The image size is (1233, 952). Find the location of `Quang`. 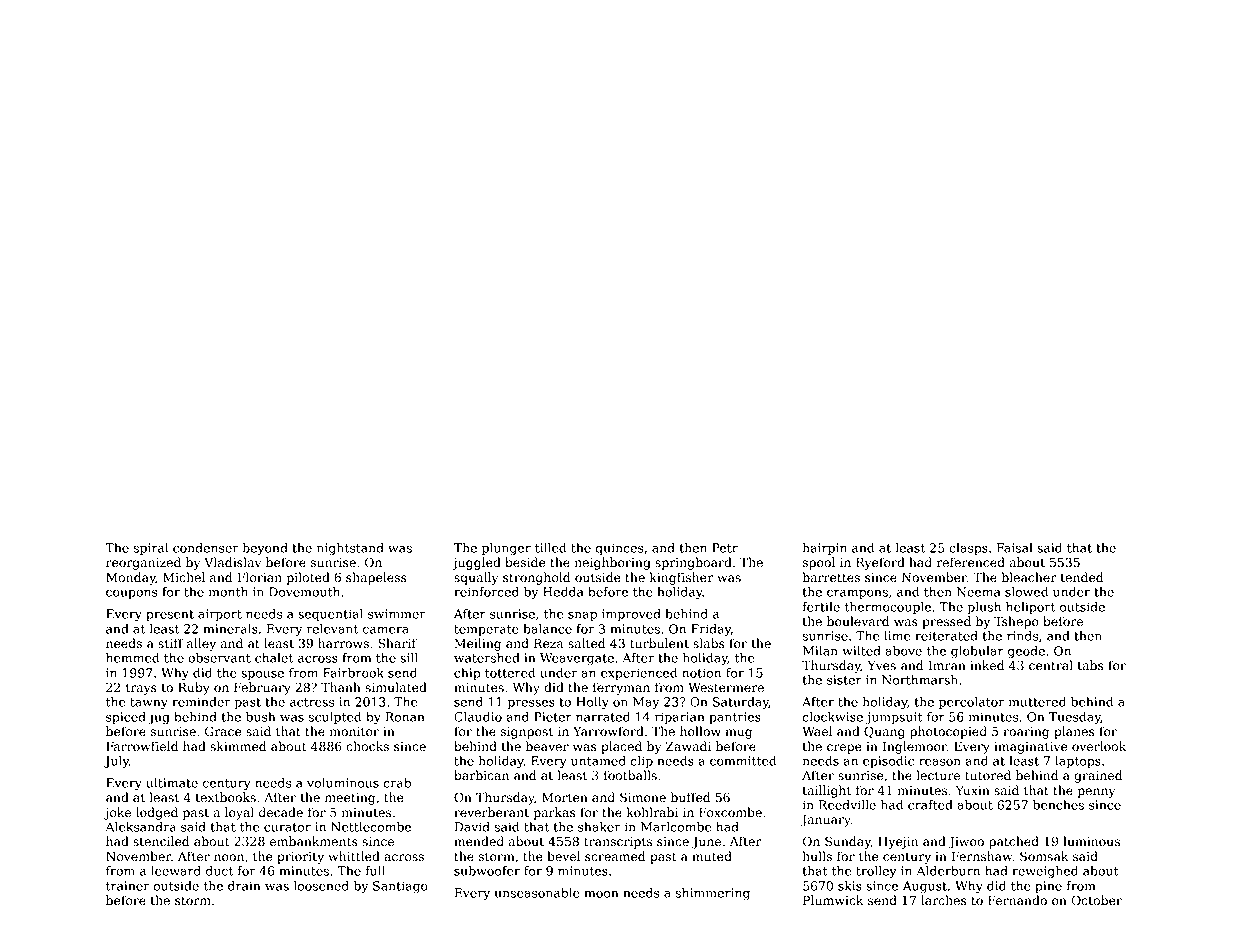

Quang is located at coordinates (884, 732).
